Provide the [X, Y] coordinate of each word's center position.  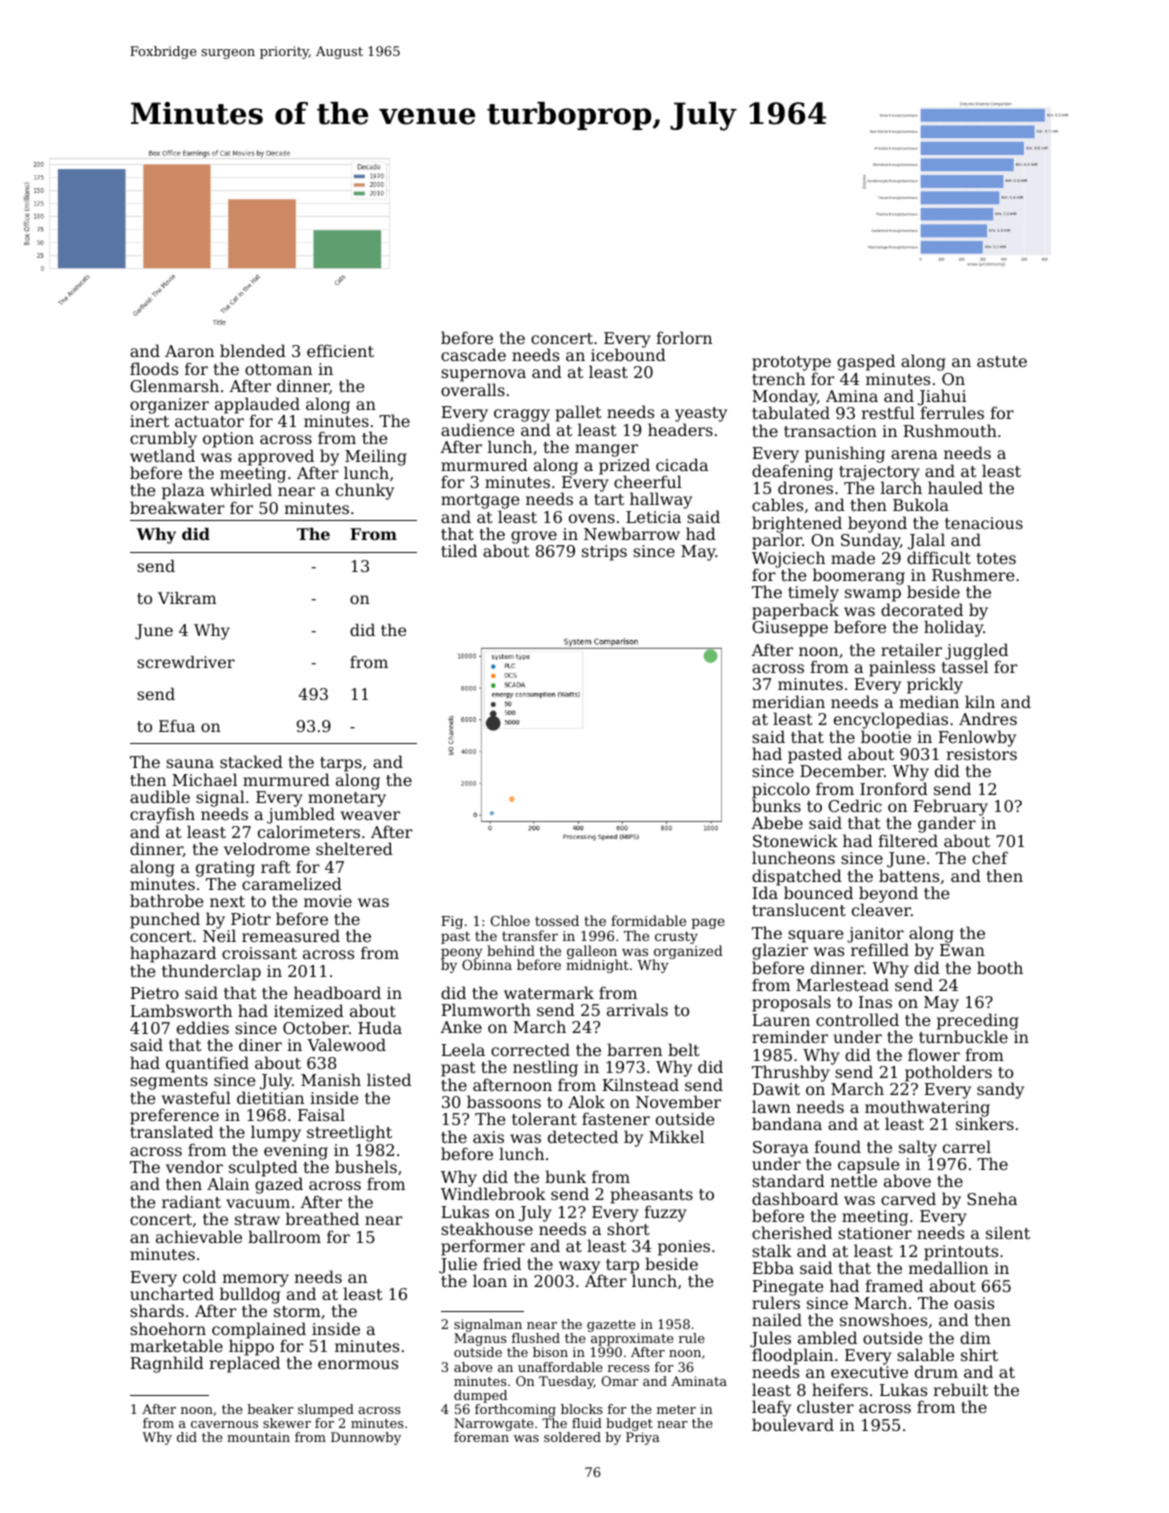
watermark [549, 992]
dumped [480, 1396]
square [815, 936]
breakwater [177, 507]
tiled [459, 550]
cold [199, 1276]
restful [888, 412]
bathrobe [166, 900]
